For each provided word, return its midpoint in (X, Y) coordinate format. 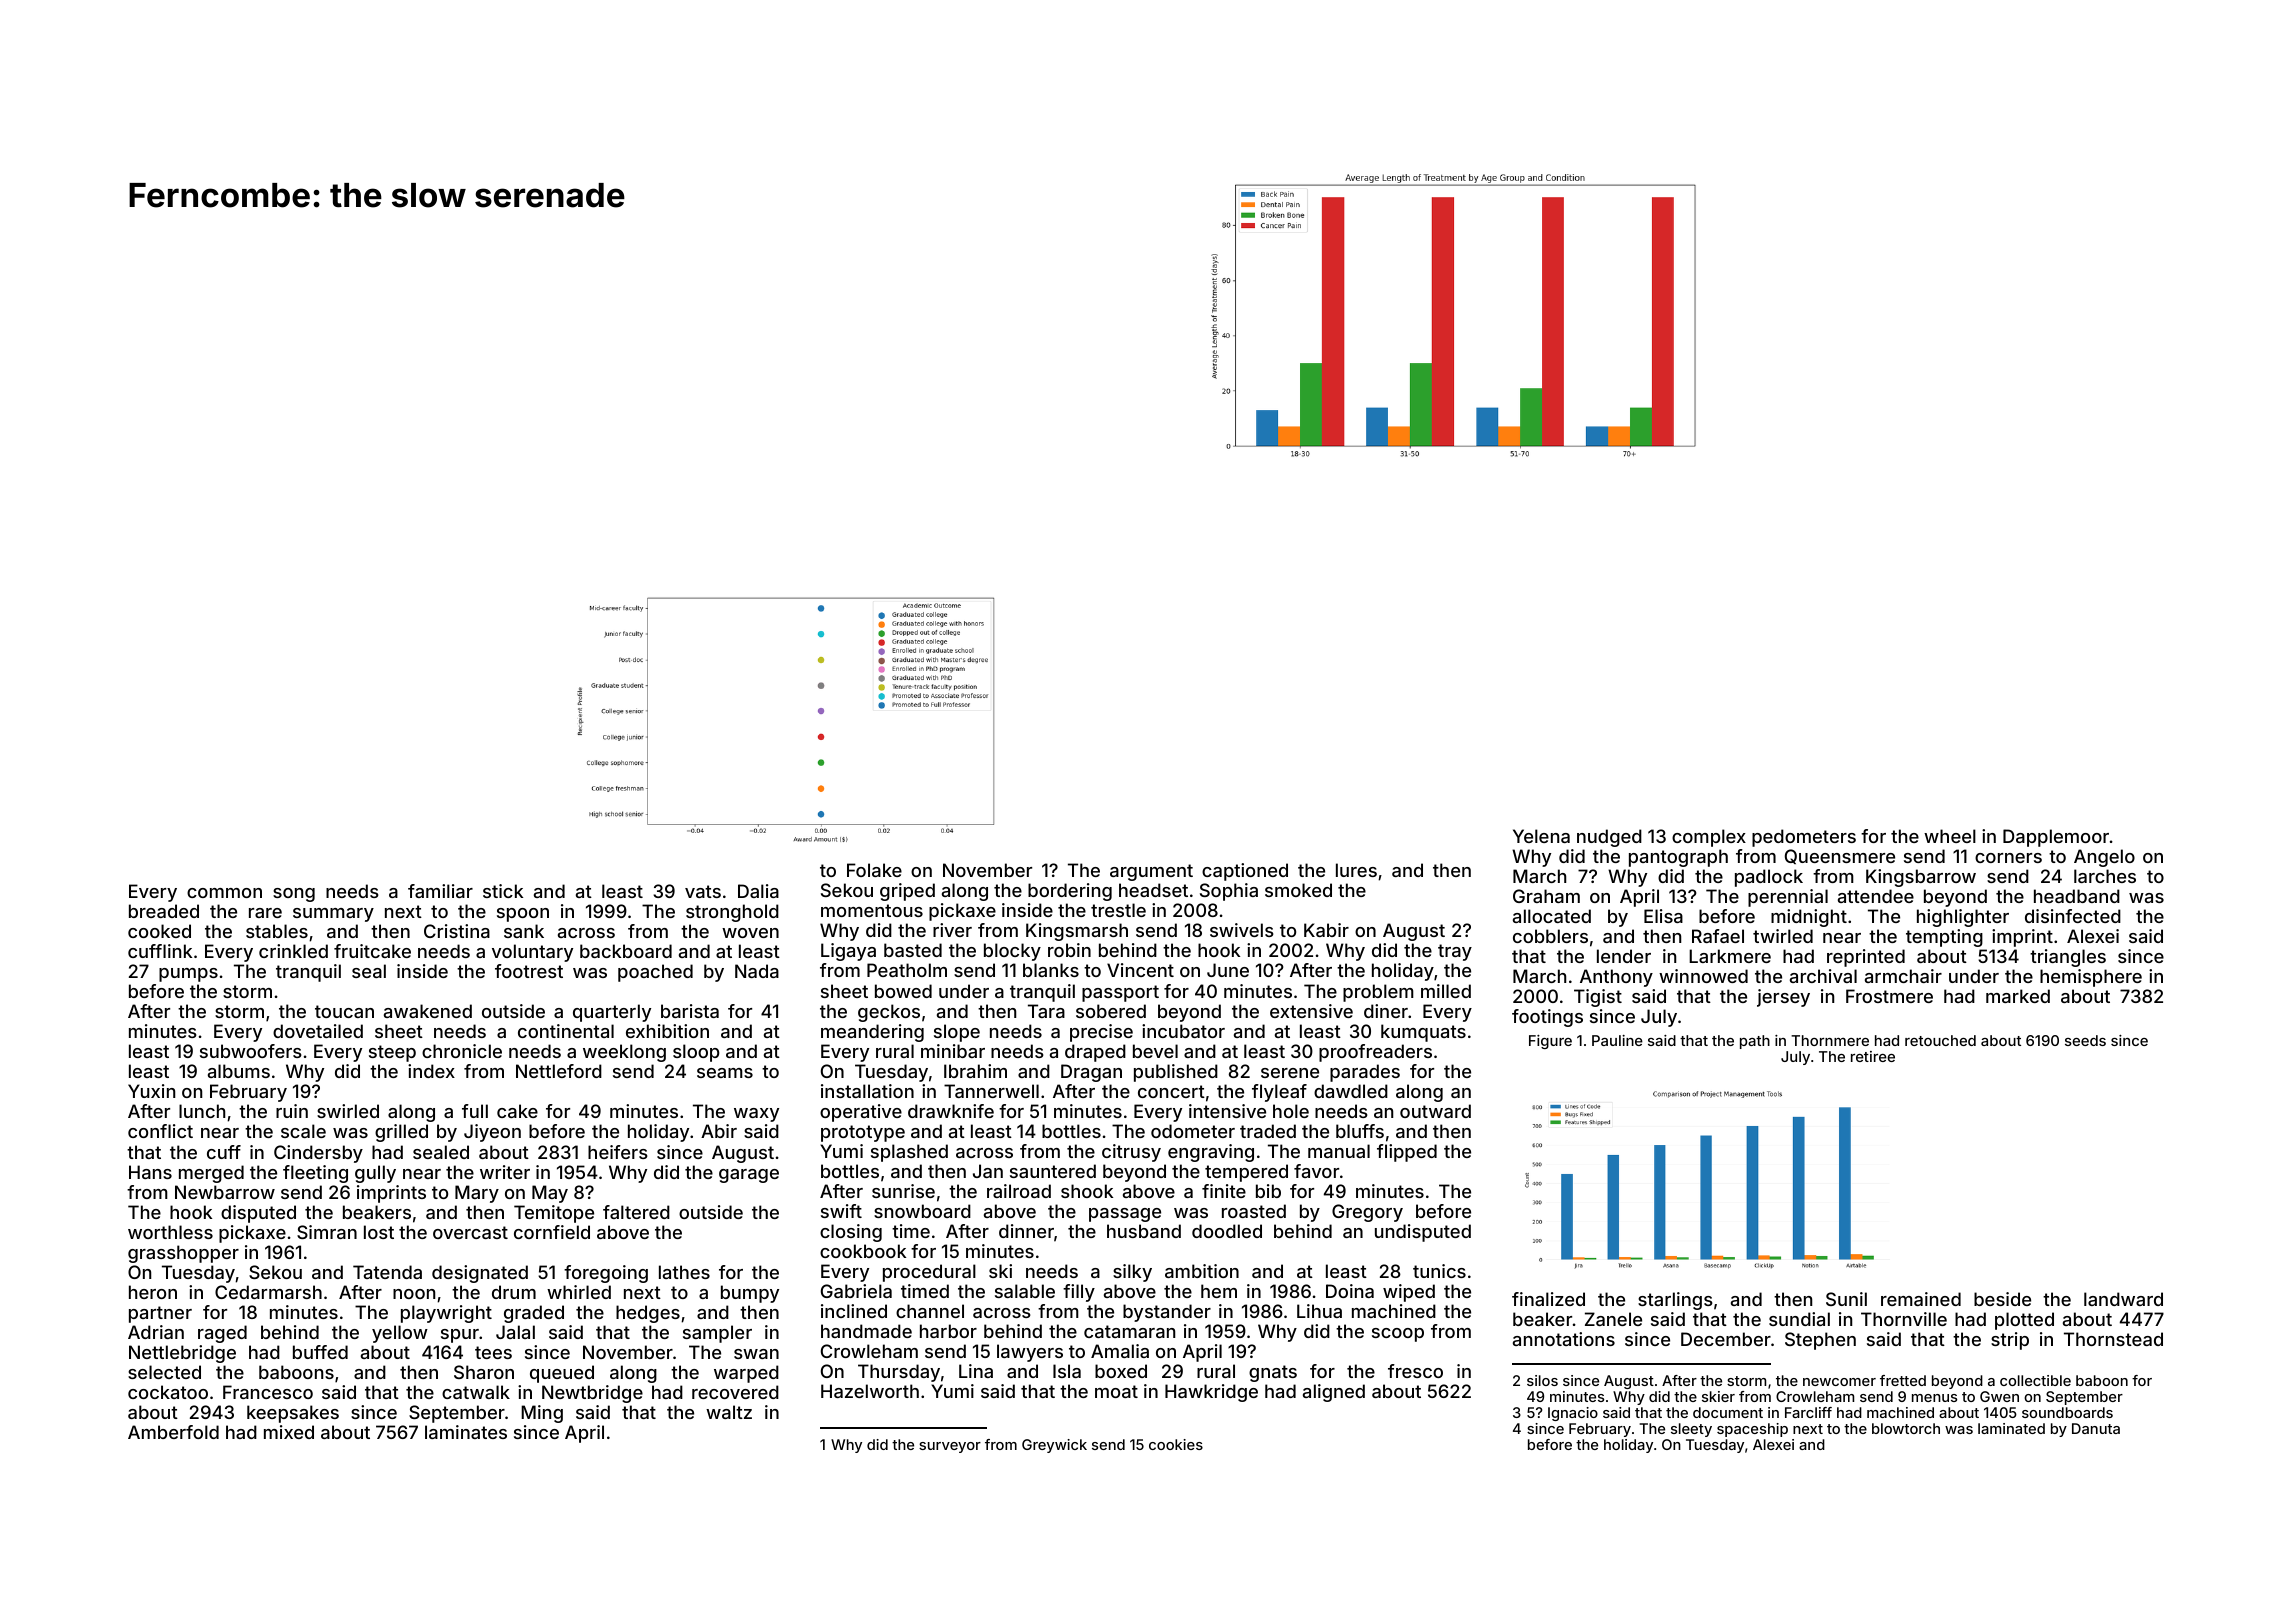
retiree (1873, 1056)
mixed (289, 1432)
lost (379, 1232)
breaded (164, 911)
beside (2002, 1299)
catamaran (1129, 1331)
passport (1120, 993)
